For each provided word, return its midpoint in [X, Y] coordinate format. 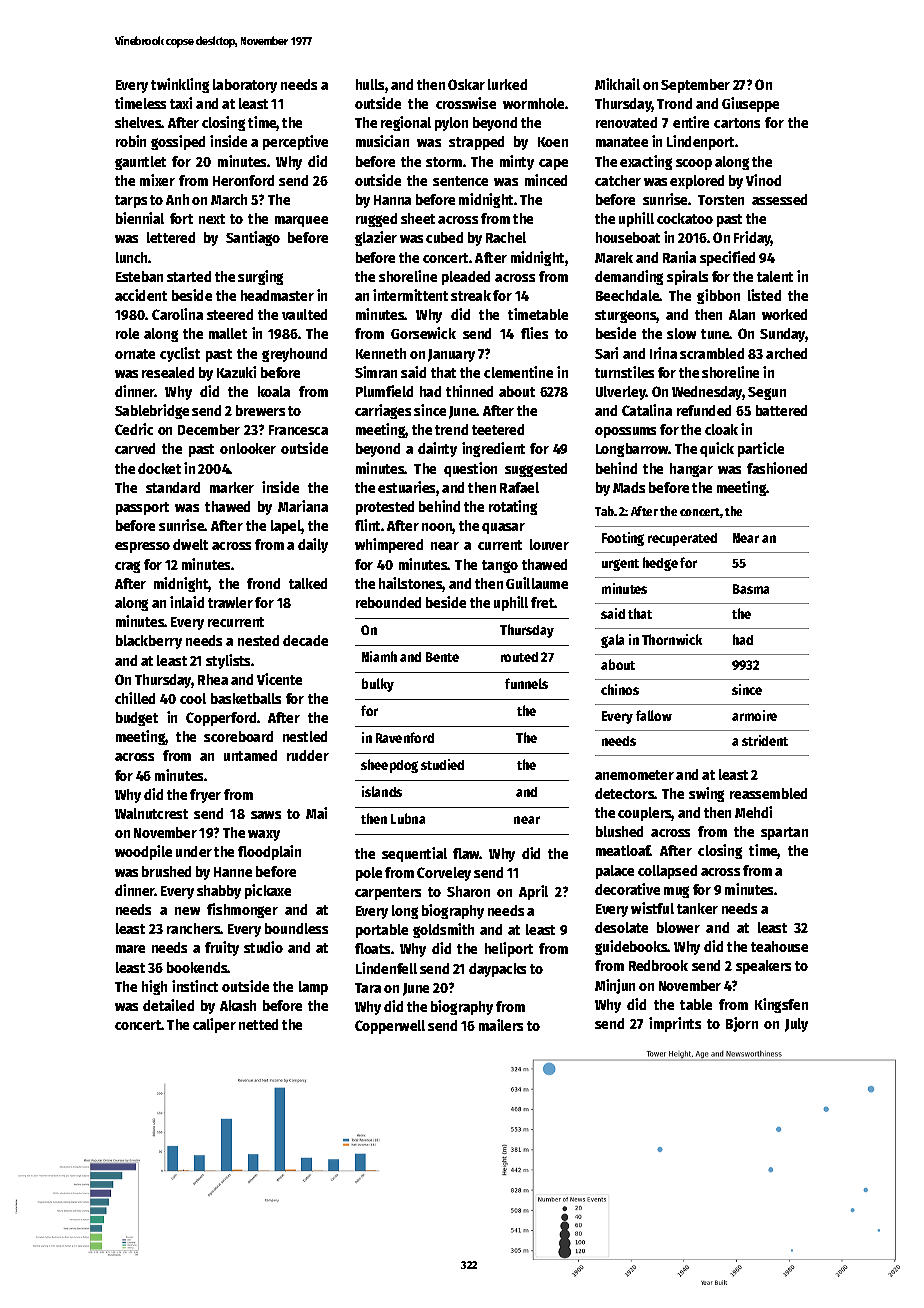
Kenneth [381, 353]
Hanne [233, 872]
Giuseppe [750, 104]
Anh [177, 199]
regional [406, 123]
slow [681, 333]
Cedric [134, 429]
